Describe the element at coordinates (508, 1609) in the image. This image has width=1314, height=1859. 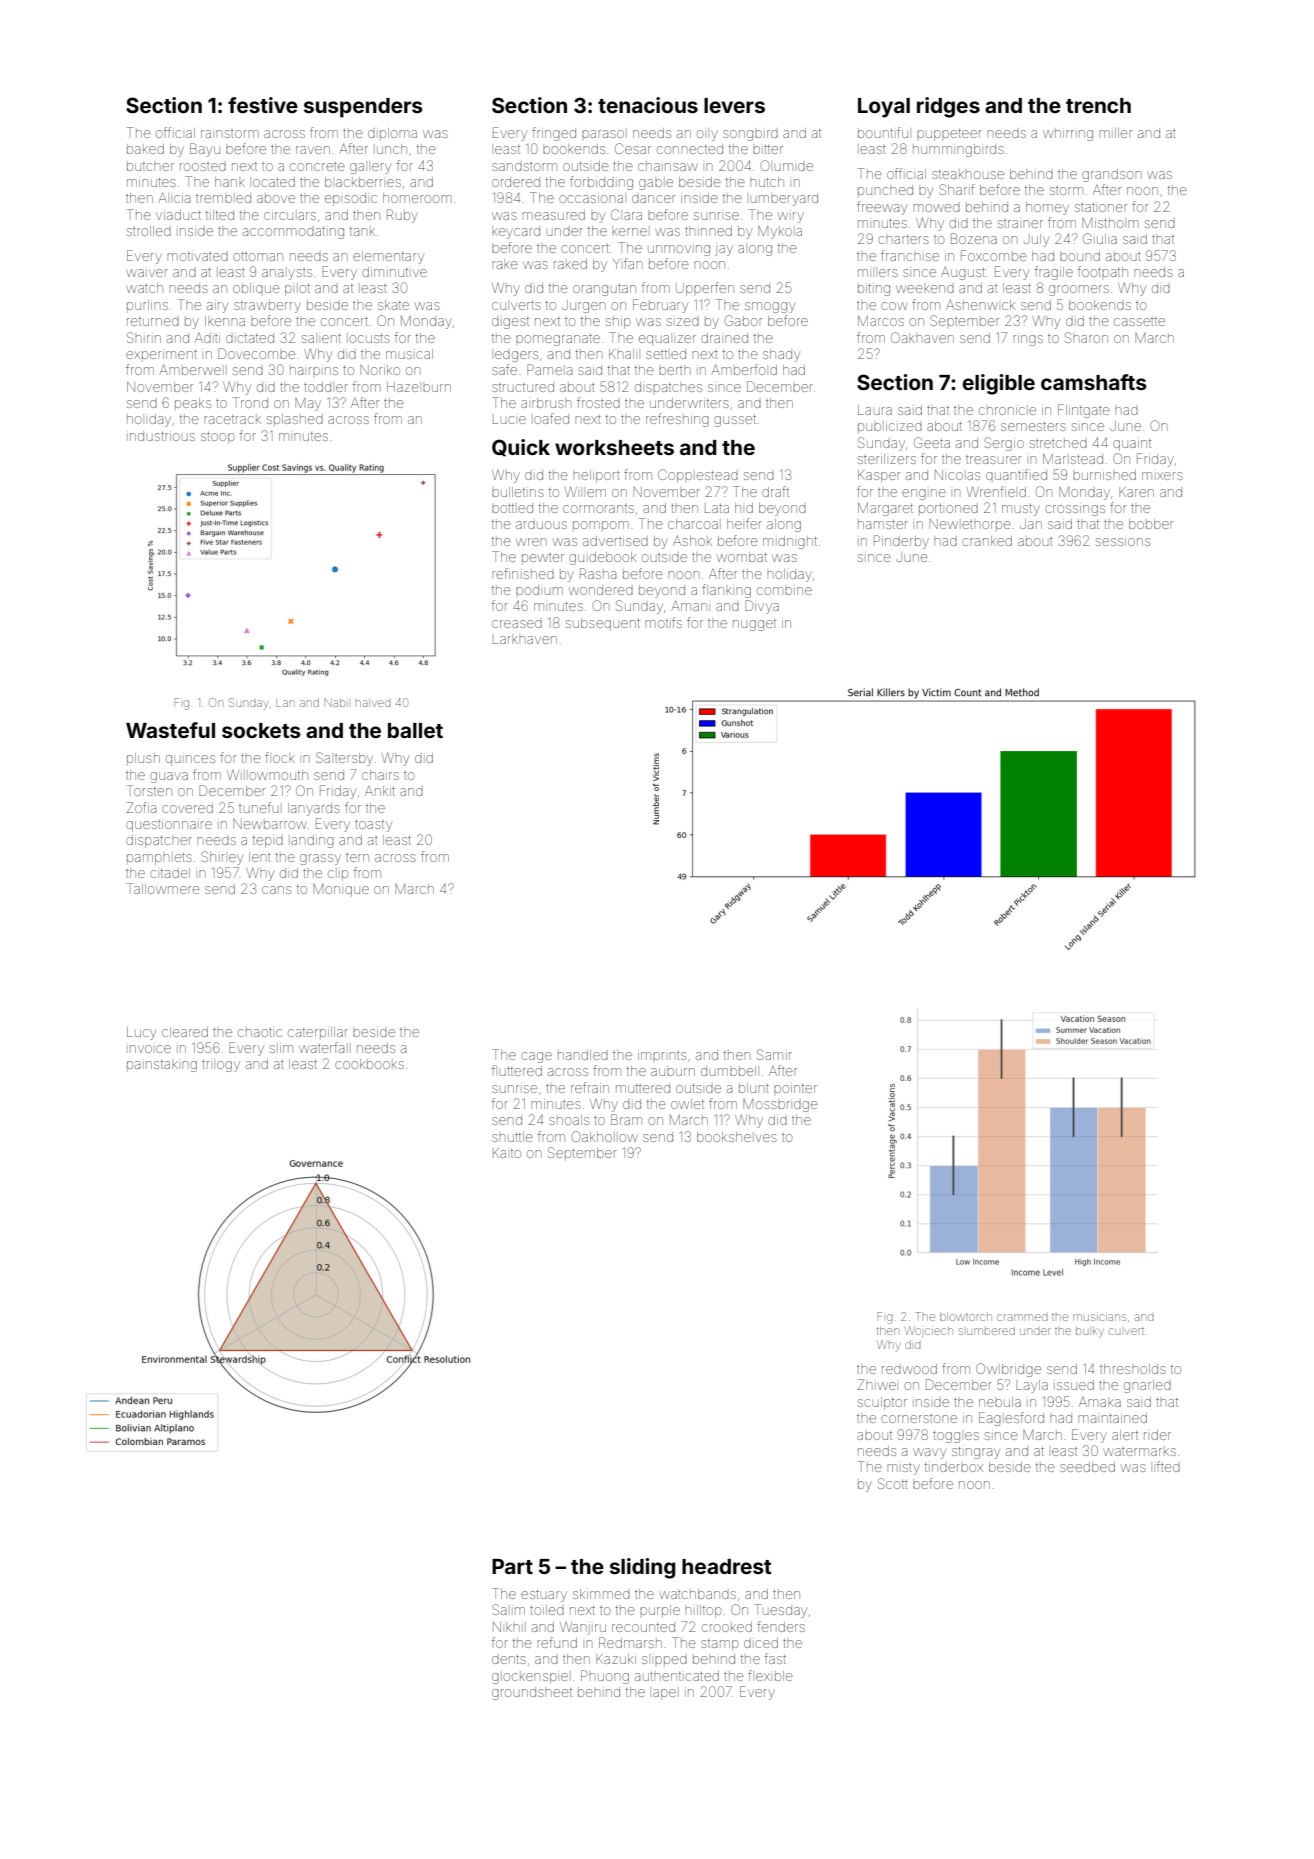
I see `Salim` at that location.
